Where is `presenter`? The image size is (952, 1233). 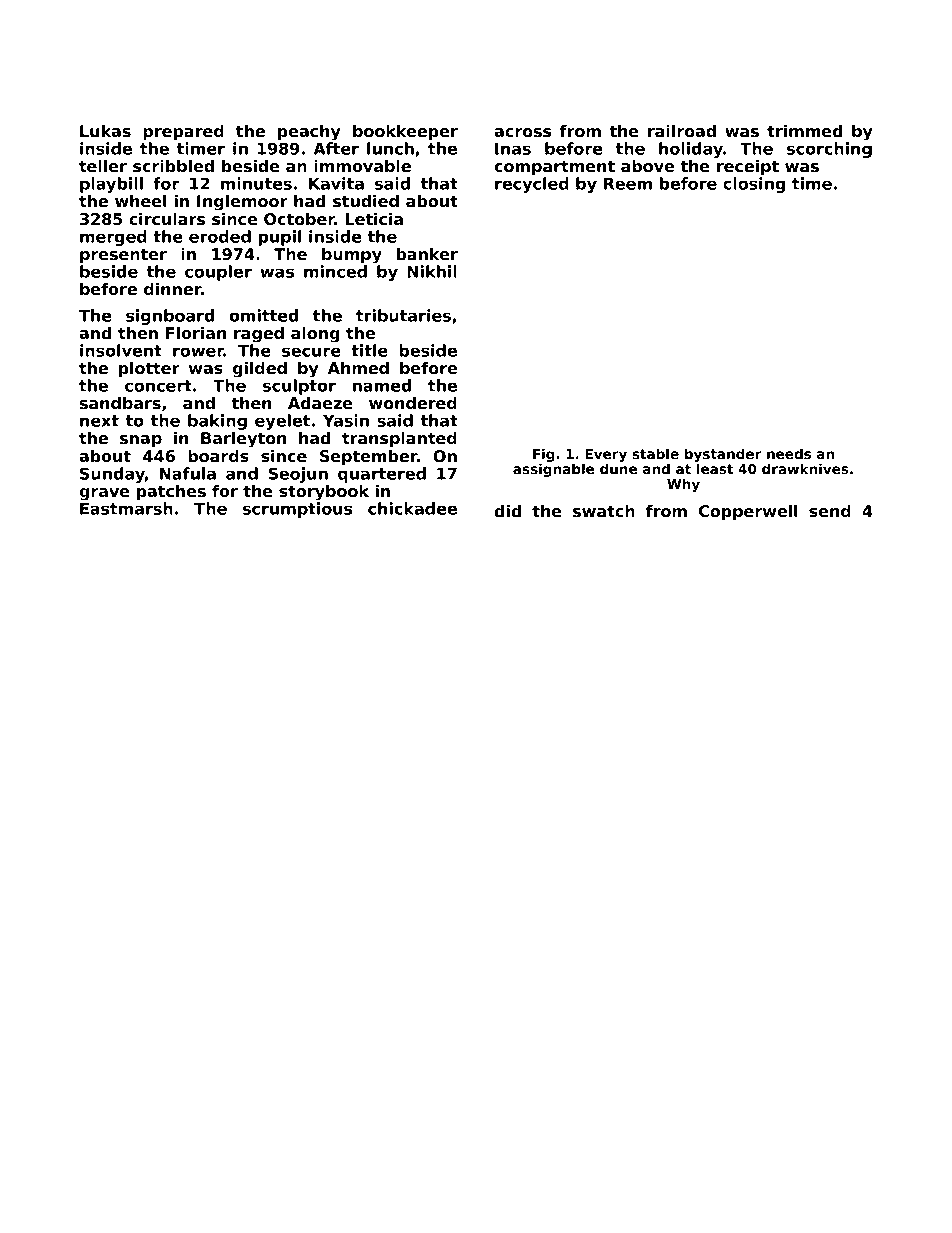
presenter is located at coordinates (123, 256).
